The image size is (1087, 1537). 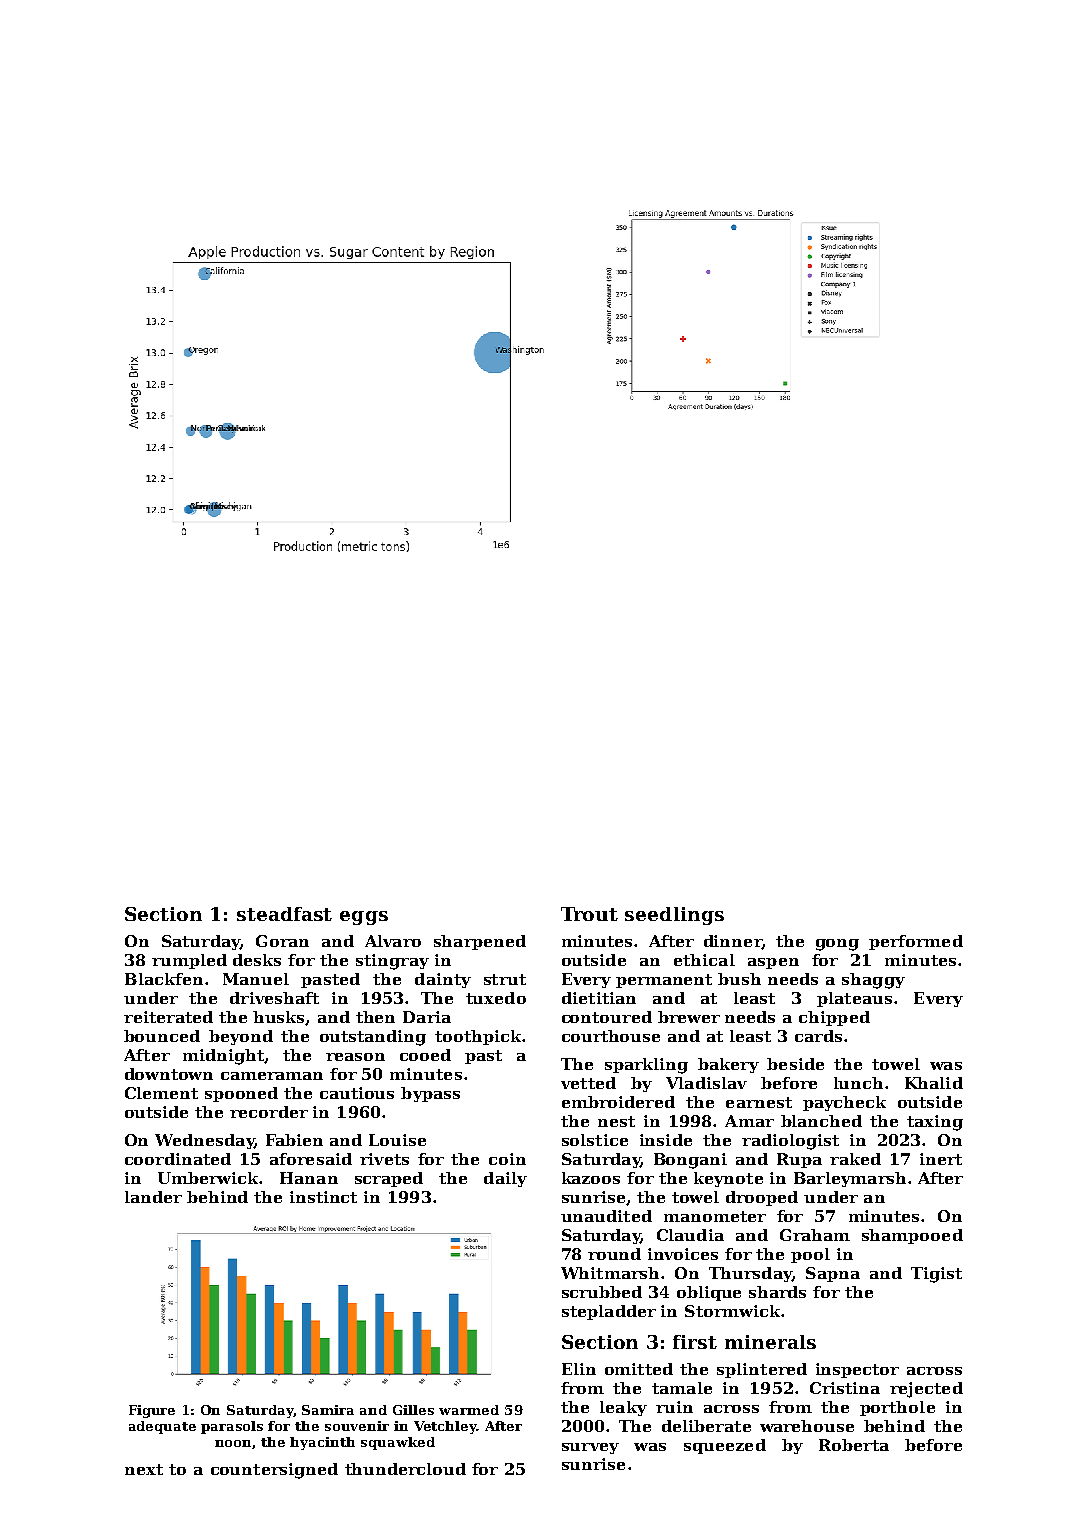 What do you see at coordinates (936, 1275) in the screenshot?
I see `Tigist` at bounding box center [936, 1275].
